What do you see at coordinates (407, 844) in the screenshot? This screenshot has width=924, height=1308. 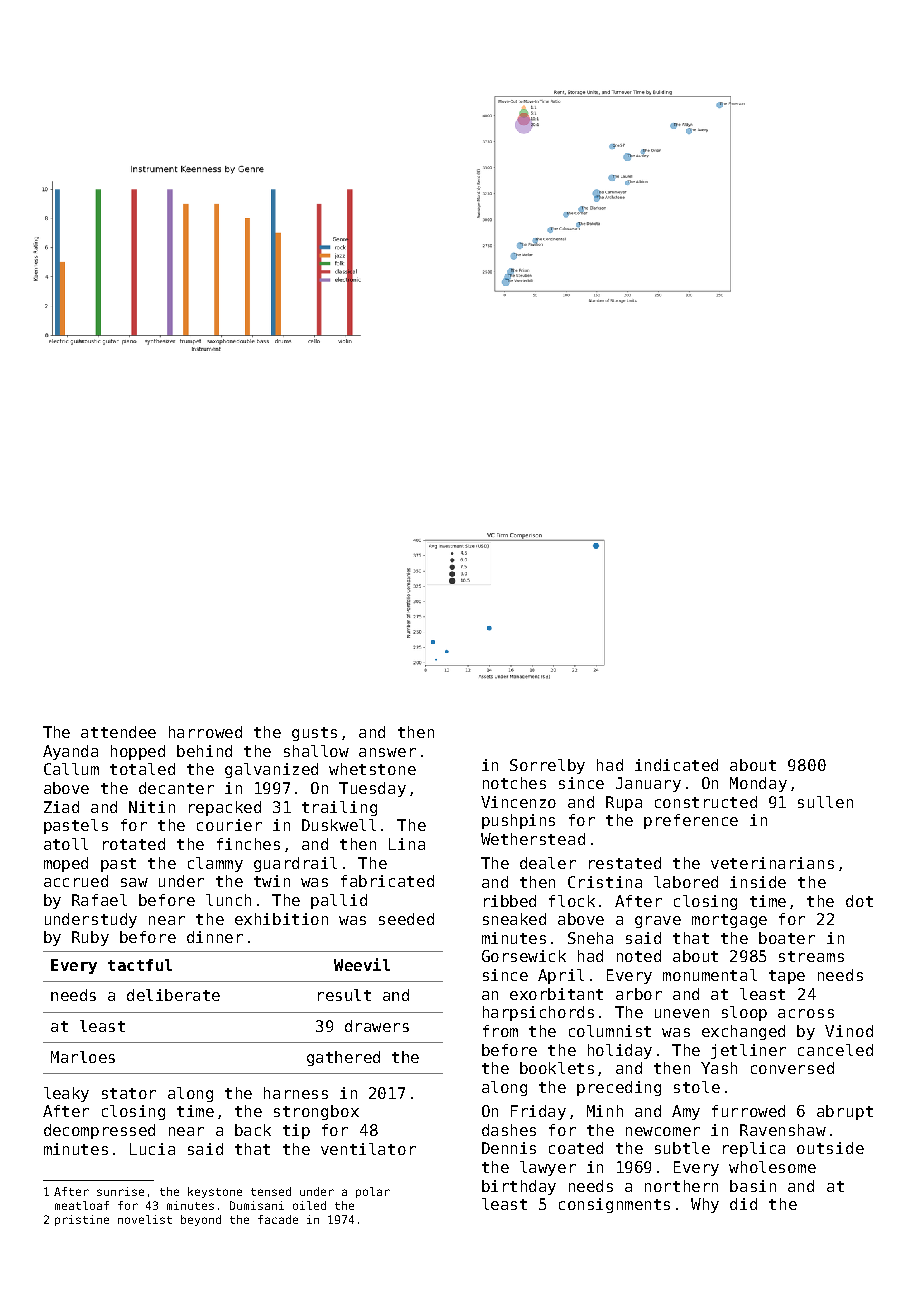 I see `Lina` at bounding box center [407, 844].
